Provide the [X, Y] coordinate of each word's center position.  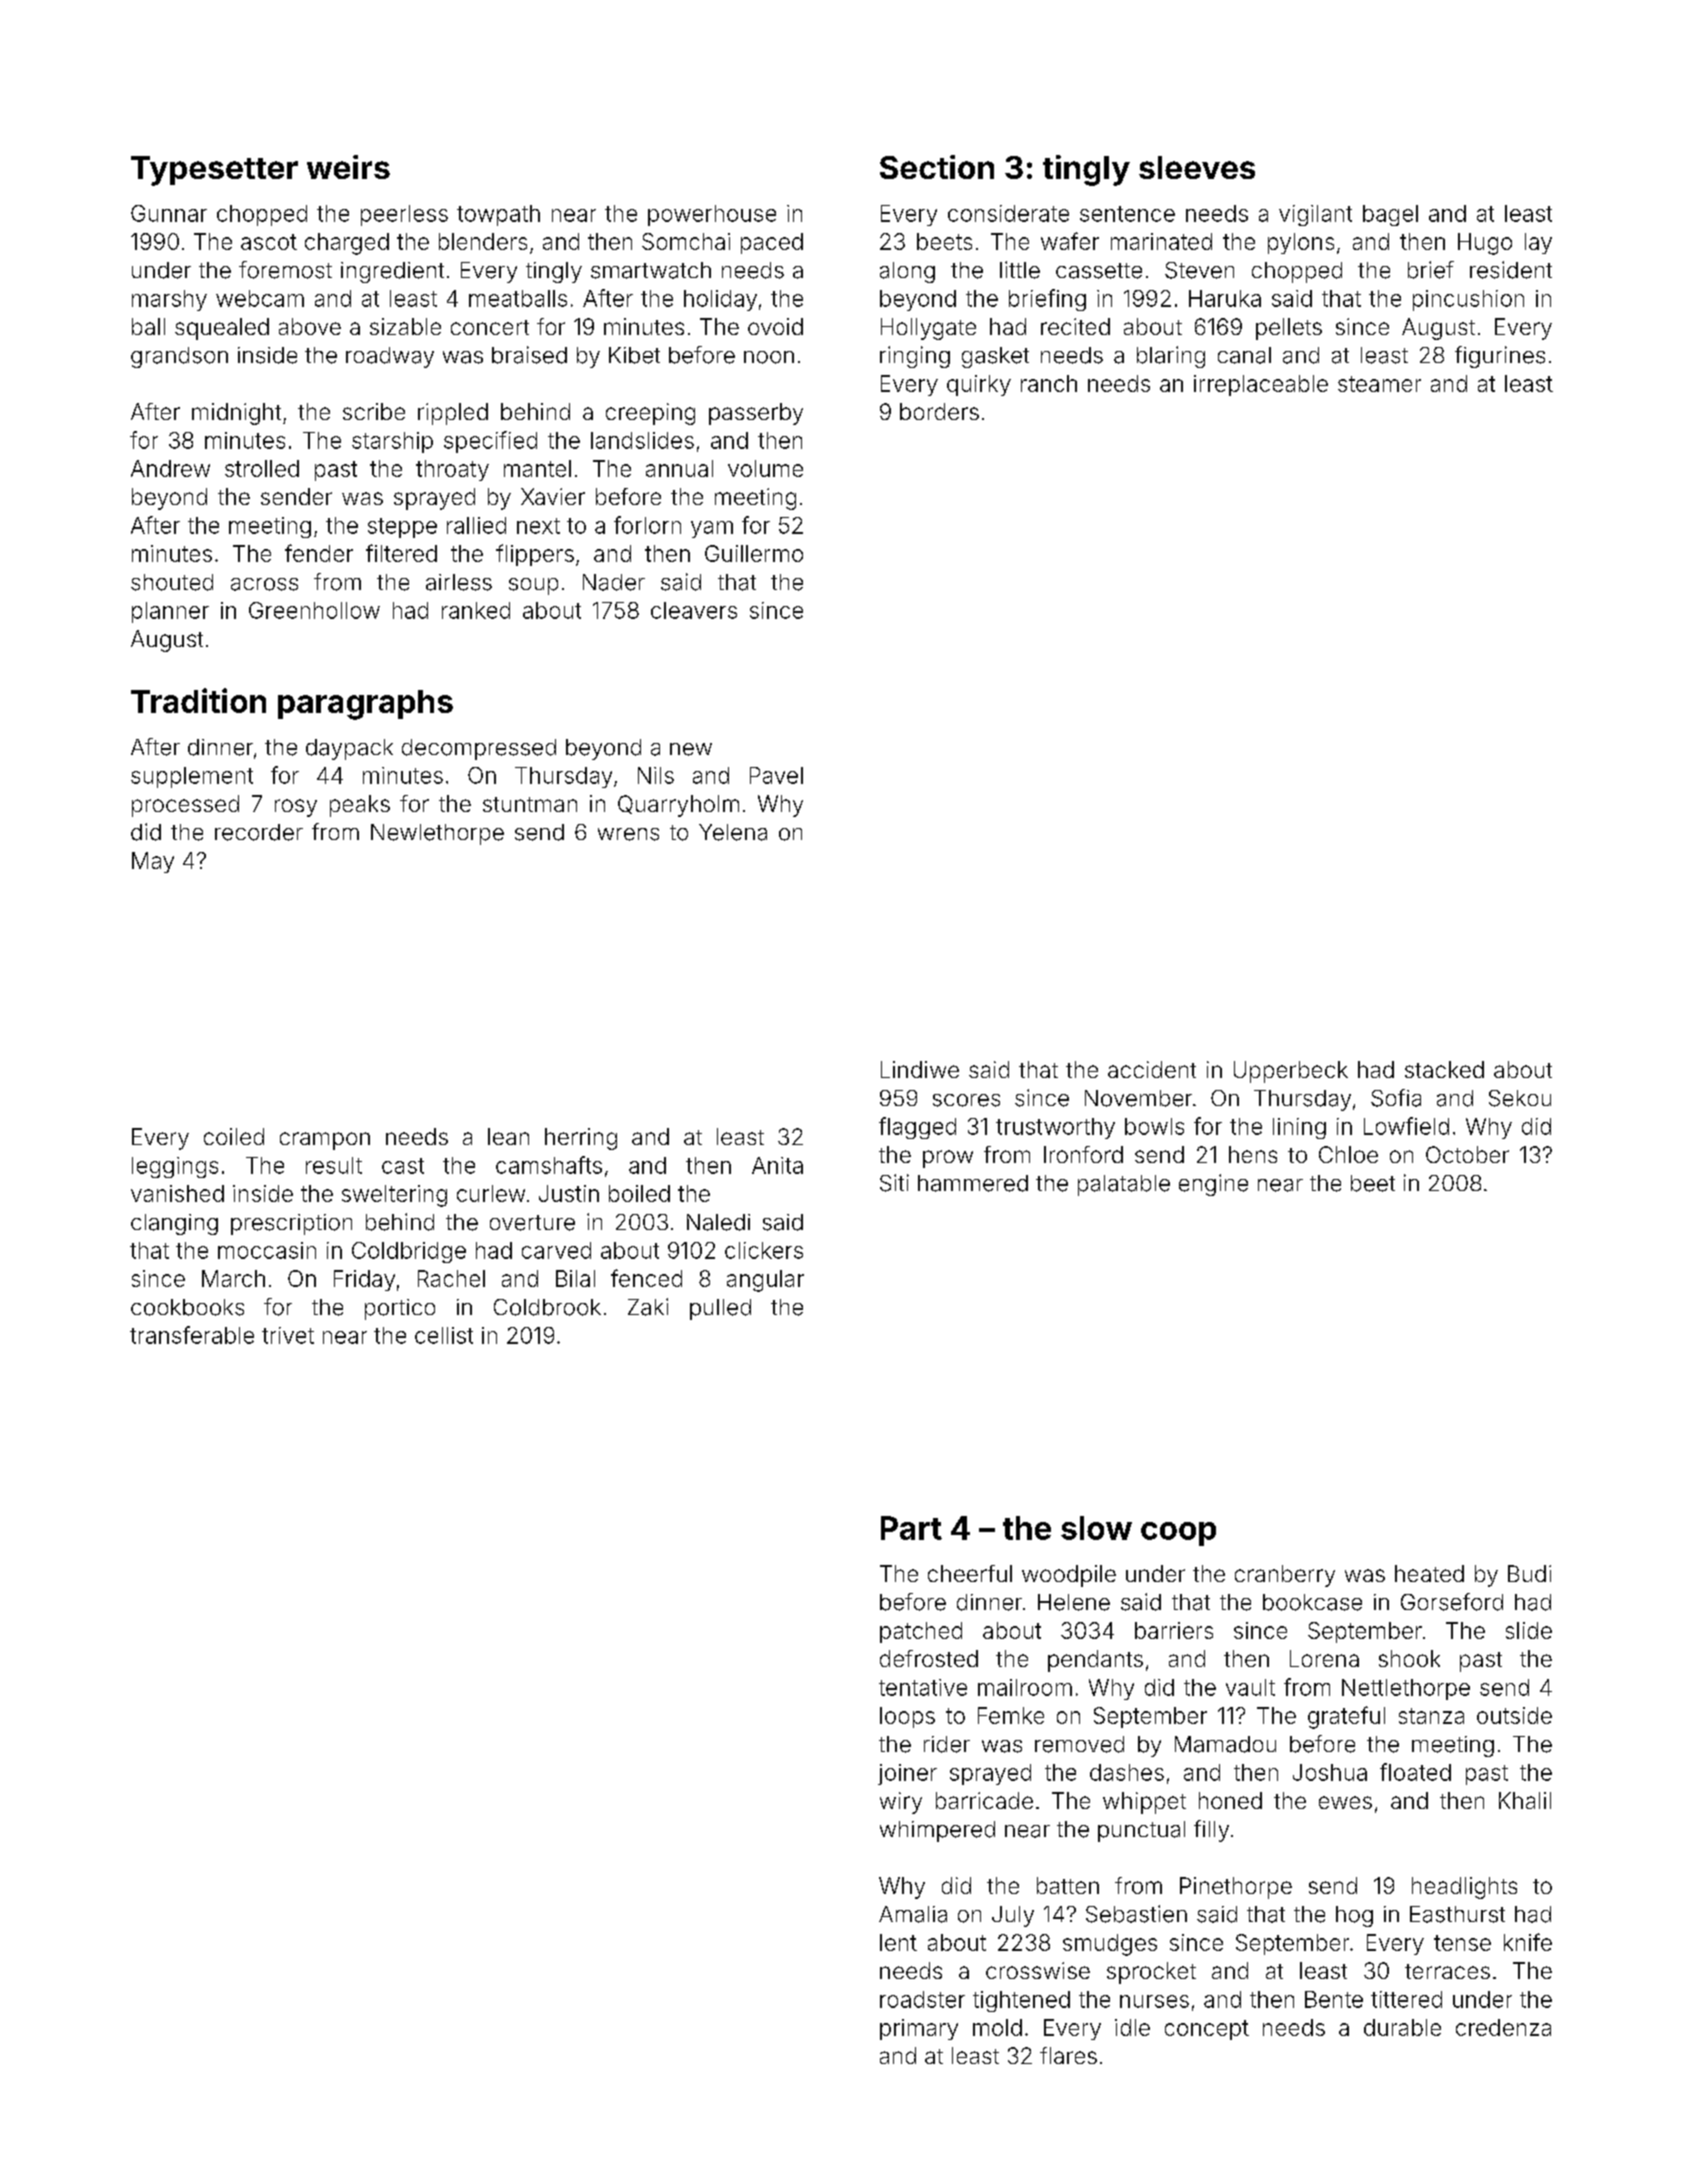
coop [1178, 1534]
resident [1511, 270]
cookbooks [187, 1307]
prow [948, 1159]
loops [907, 1717]
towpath [498, 215]
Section [937, 167]
